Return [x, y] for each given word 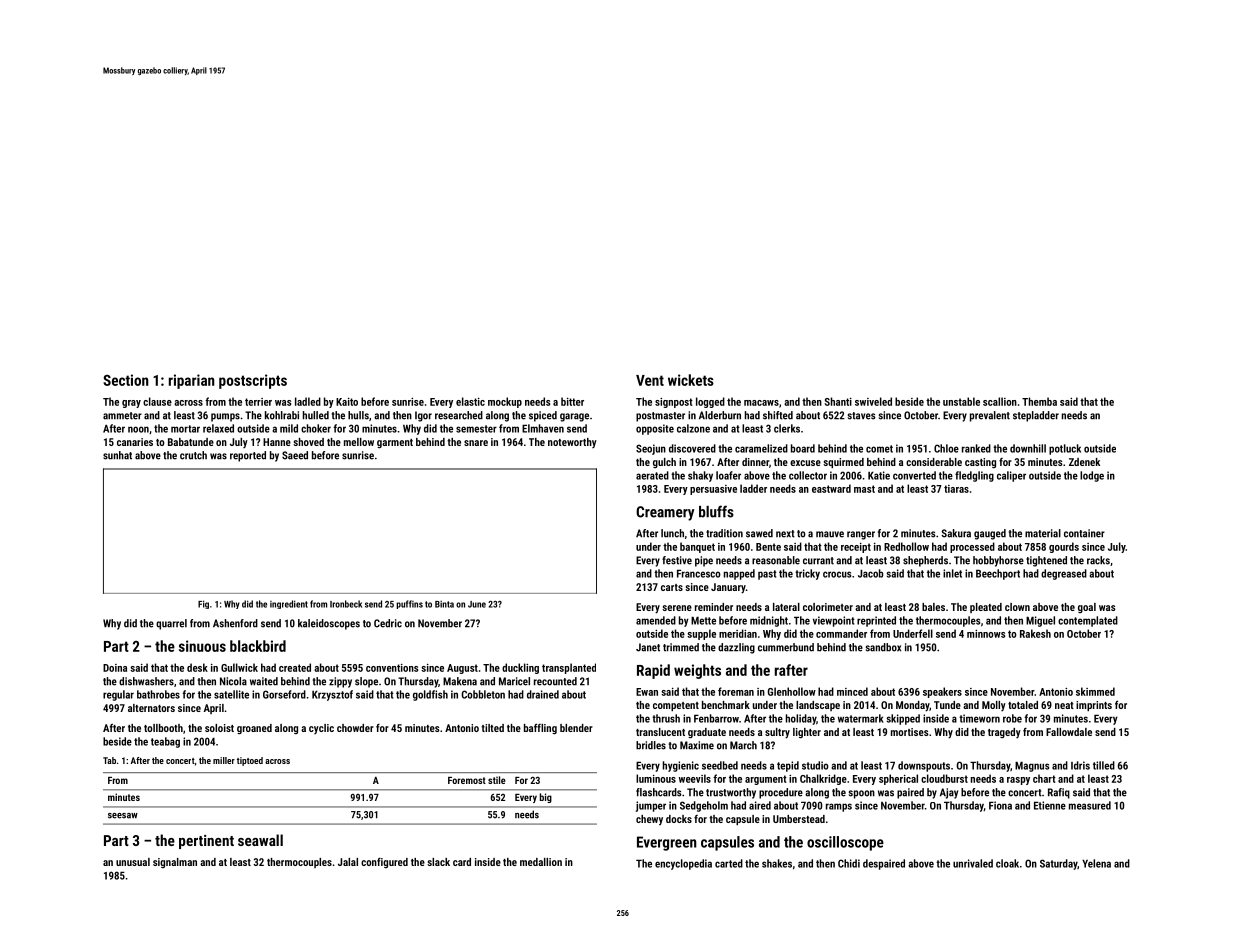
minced [852, 691]
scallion [1000, 401]
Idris [1080, 765]
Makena [460, 681]
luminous [656, 778]
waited [264, 681]
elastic [470, 401]
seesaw [123, 816]
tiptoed [250, 761]
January [728, 588]
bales [933, 607]
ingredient [289, 604]
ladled [308, 401]
